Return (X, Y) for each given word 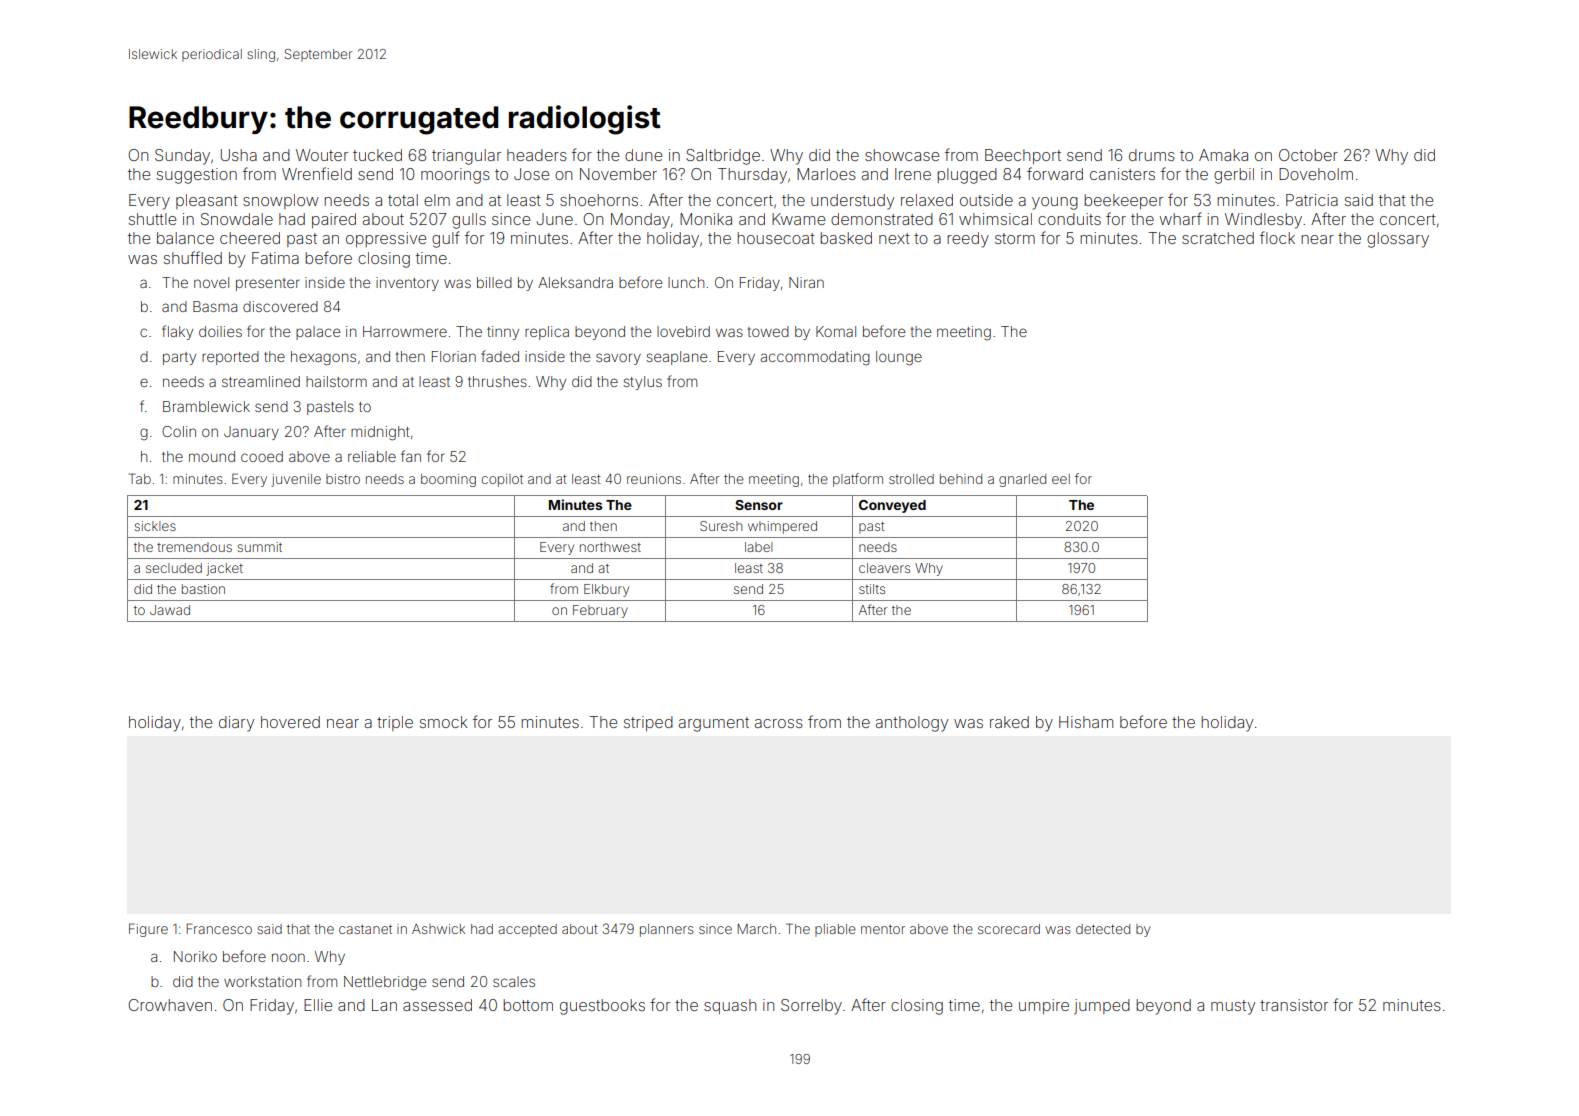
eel (1061, 479)
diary (236, 724)
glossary (1398, 240)
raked (1009, 722)
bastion (203, 589)
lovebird (683, 331)
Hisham (1086, 722)
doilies (220, 331)
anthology (912, 724)
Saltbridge (723, 157)
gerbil (1234, 176)
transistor (1294, 1005)
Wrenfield (317, 173)
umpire (1044, 1006)
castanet (365, 929)
